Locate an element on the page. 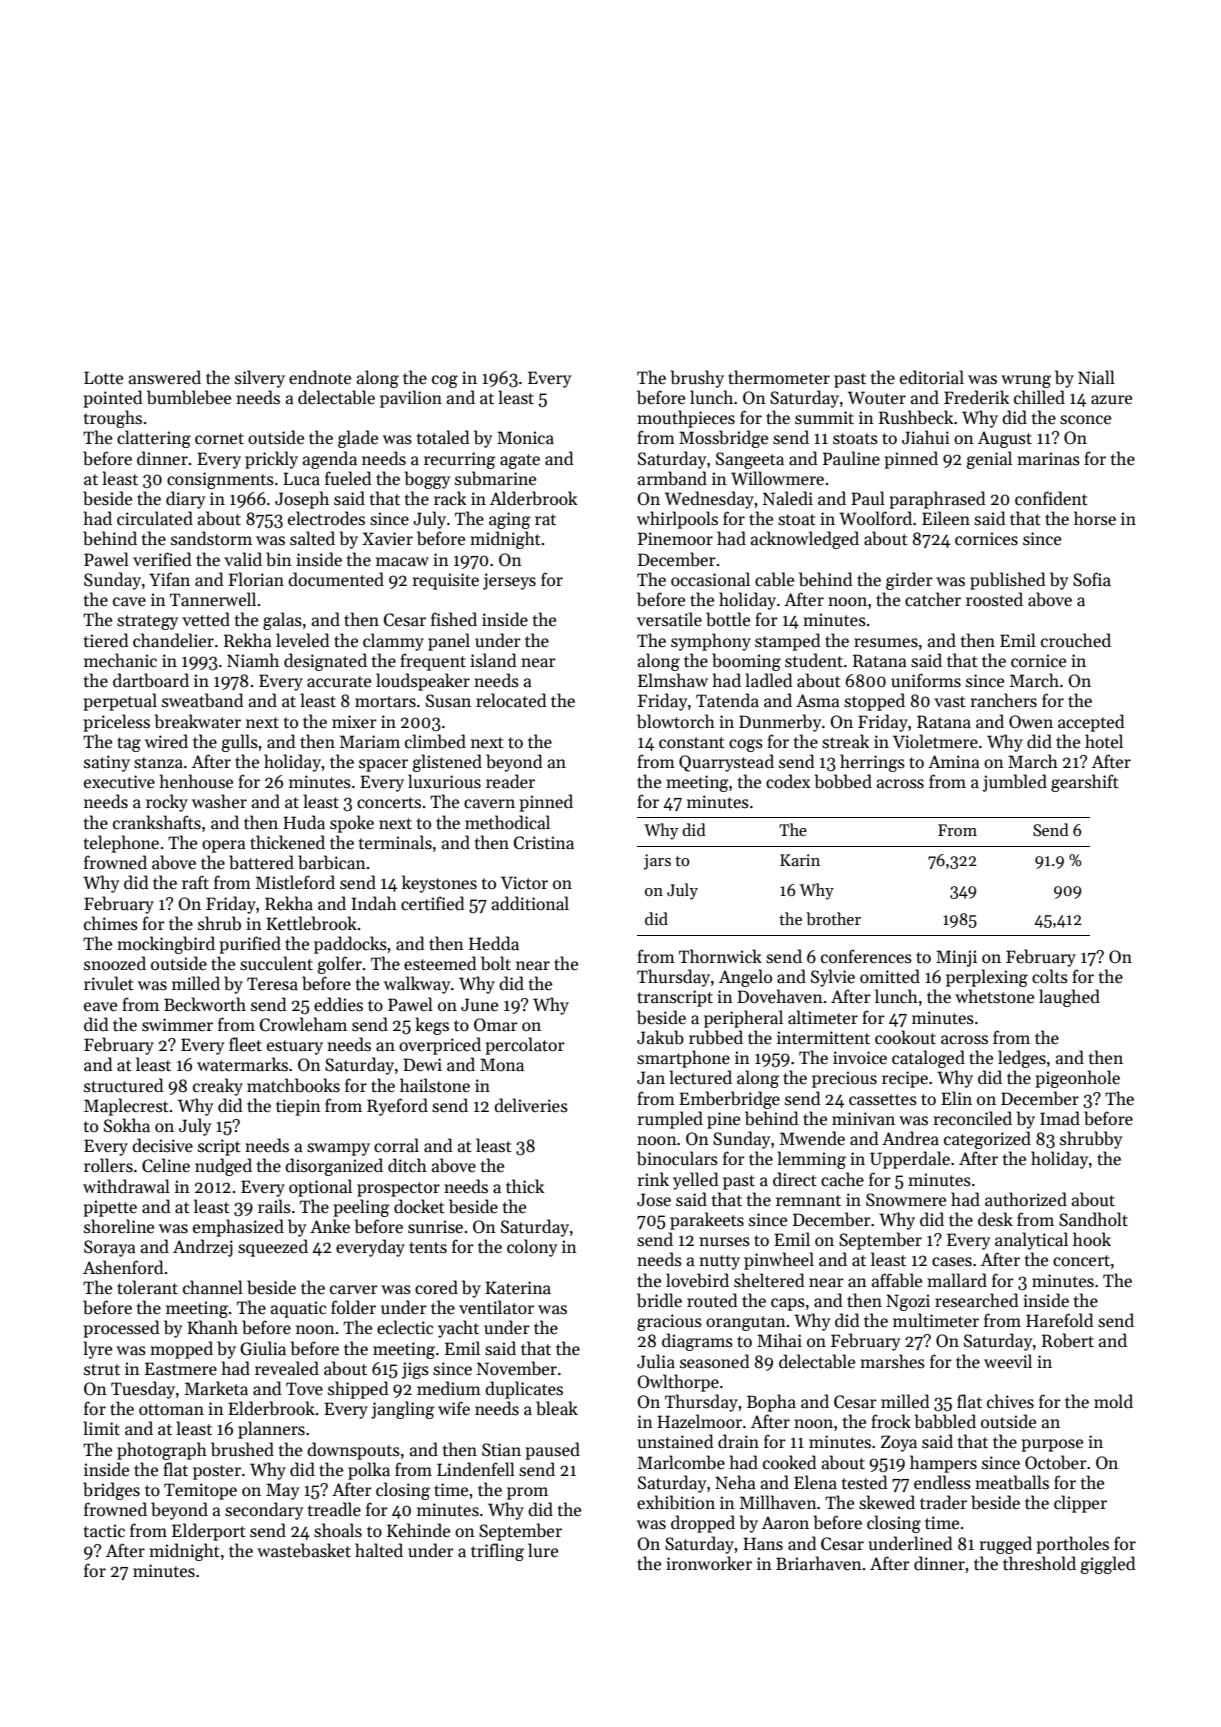  Jiahui is located at coordinates (926, 437).
